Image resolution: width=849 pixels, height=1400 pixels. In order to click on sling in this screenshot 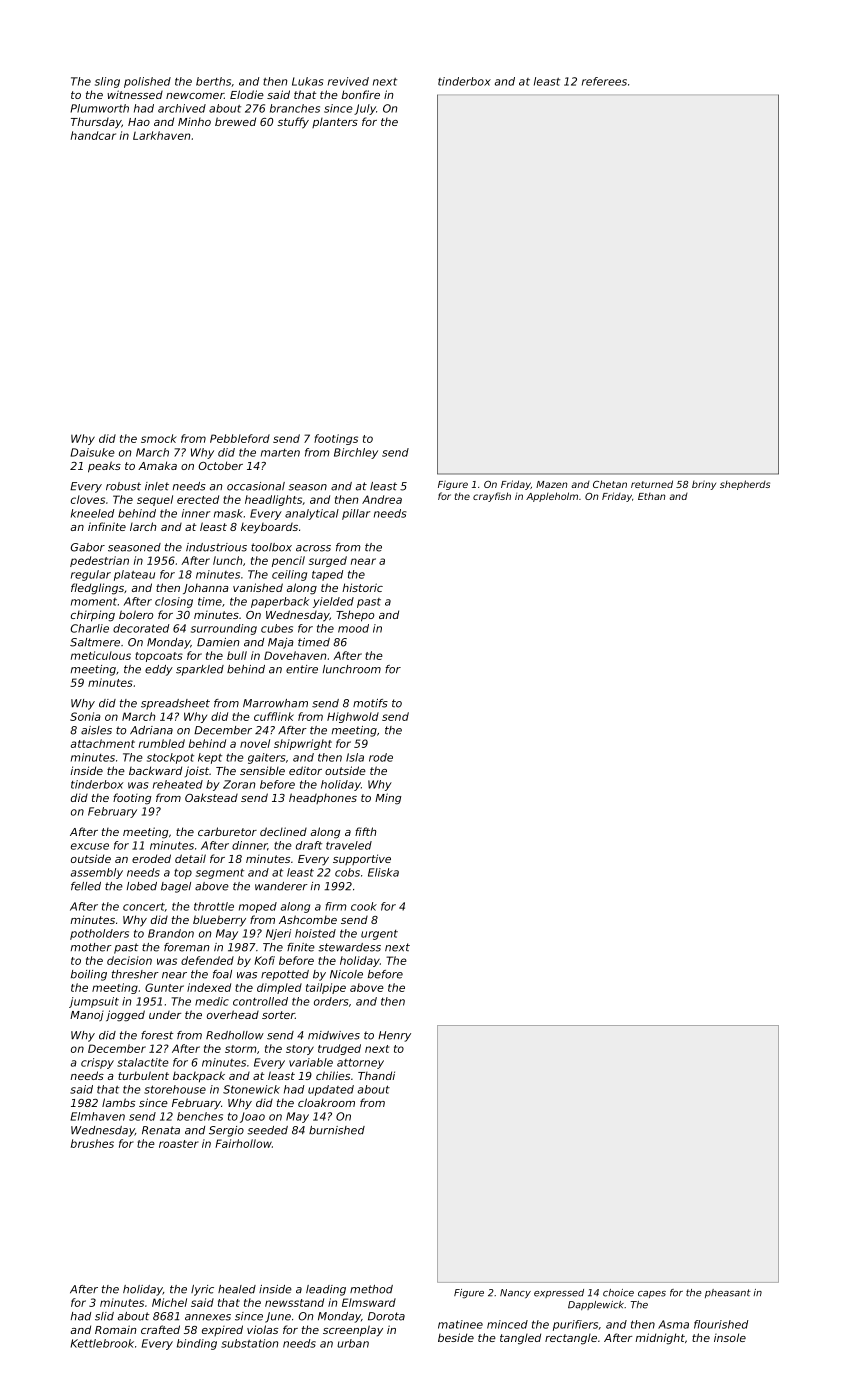, I will do `click(107, 82)`.
